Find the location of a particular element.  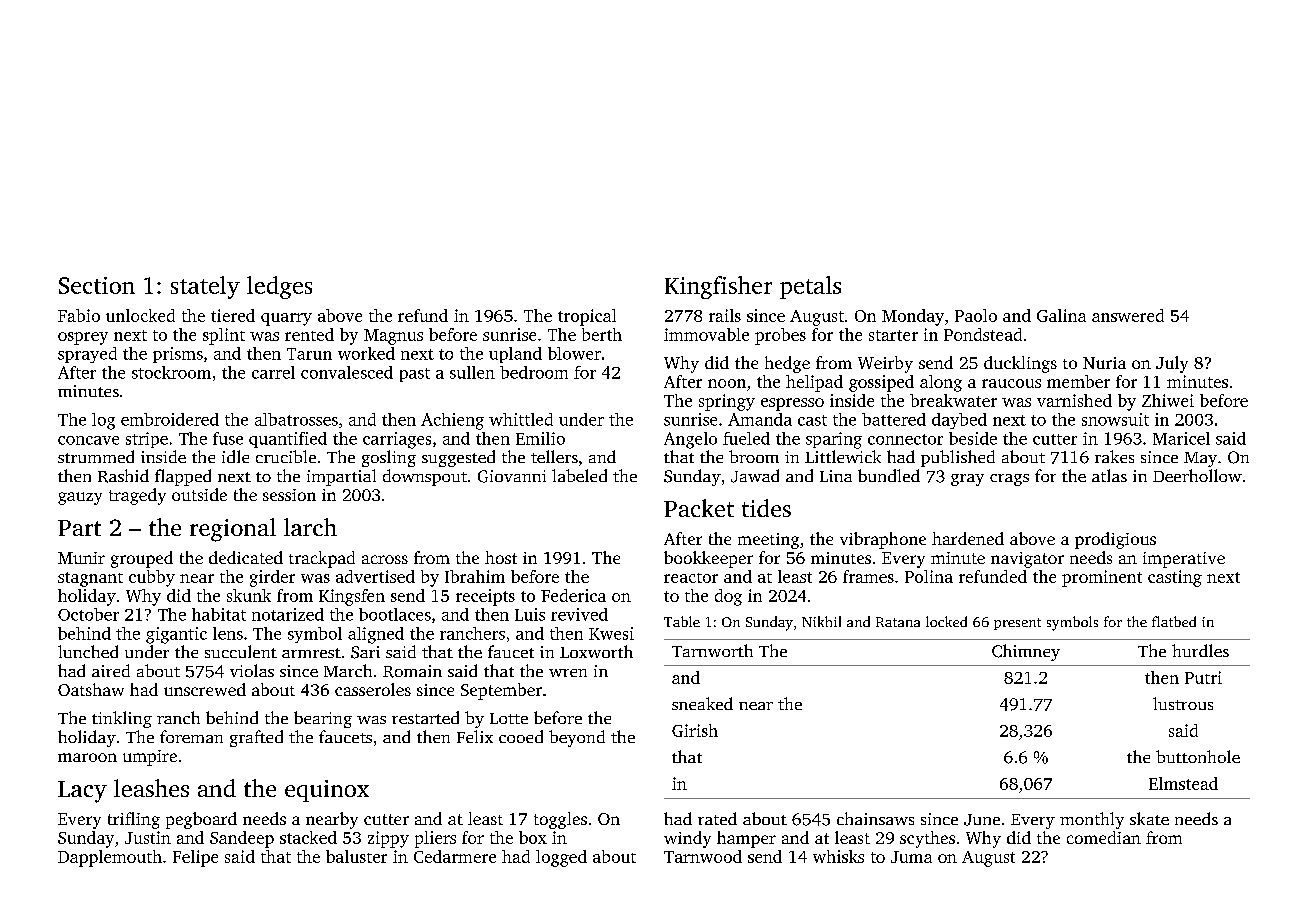

grafted is located at coordinates (256, 738).
